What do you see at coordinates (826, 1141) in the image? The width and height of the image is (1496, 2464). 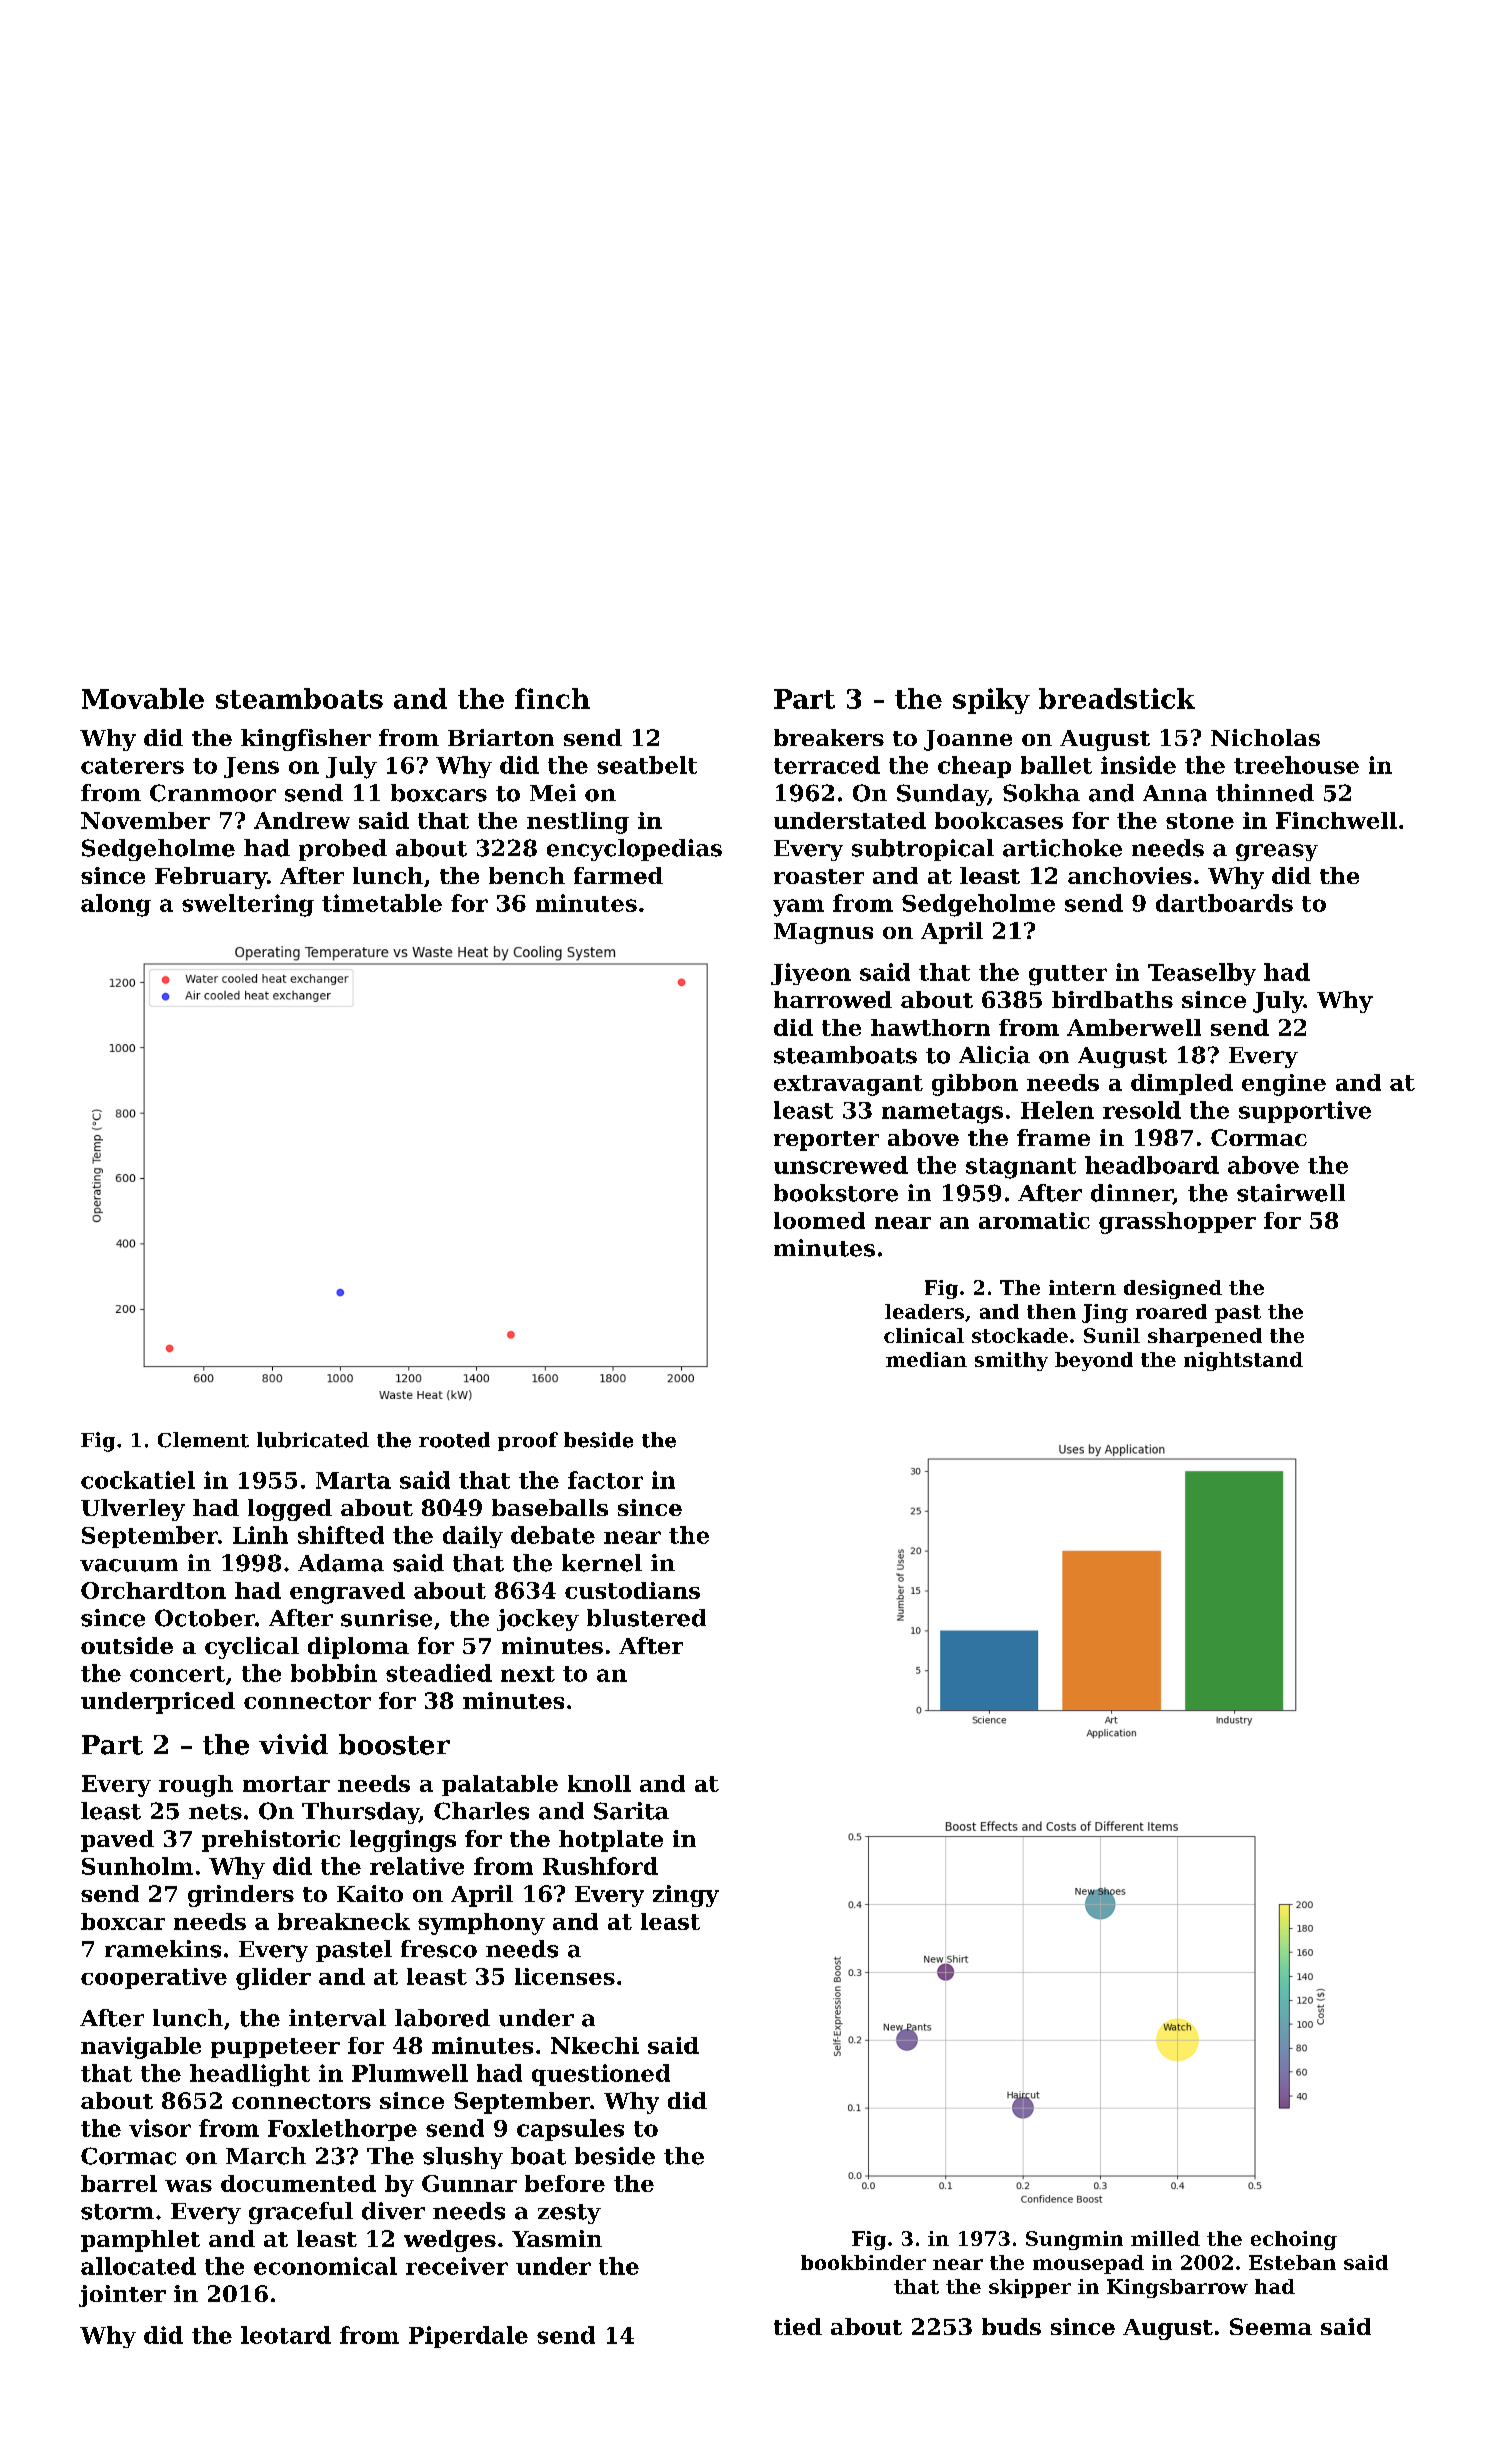 I see `reporter` at bounding box center [826, 1141].
